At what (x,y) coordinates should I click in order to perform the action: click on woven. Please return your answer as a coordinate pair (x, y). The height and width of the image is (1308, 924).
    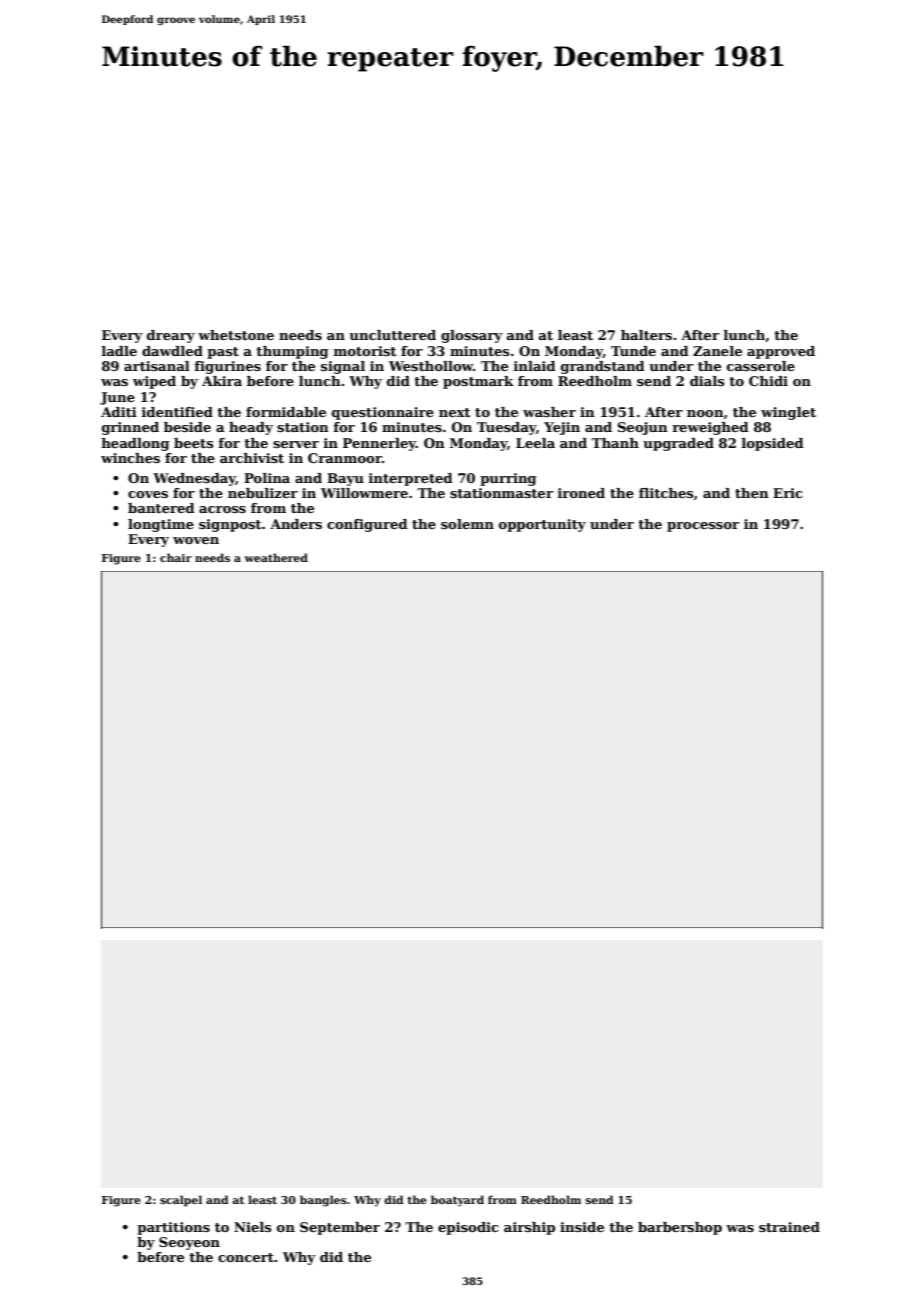
    Looking at the image, I should click on (196, 540).
